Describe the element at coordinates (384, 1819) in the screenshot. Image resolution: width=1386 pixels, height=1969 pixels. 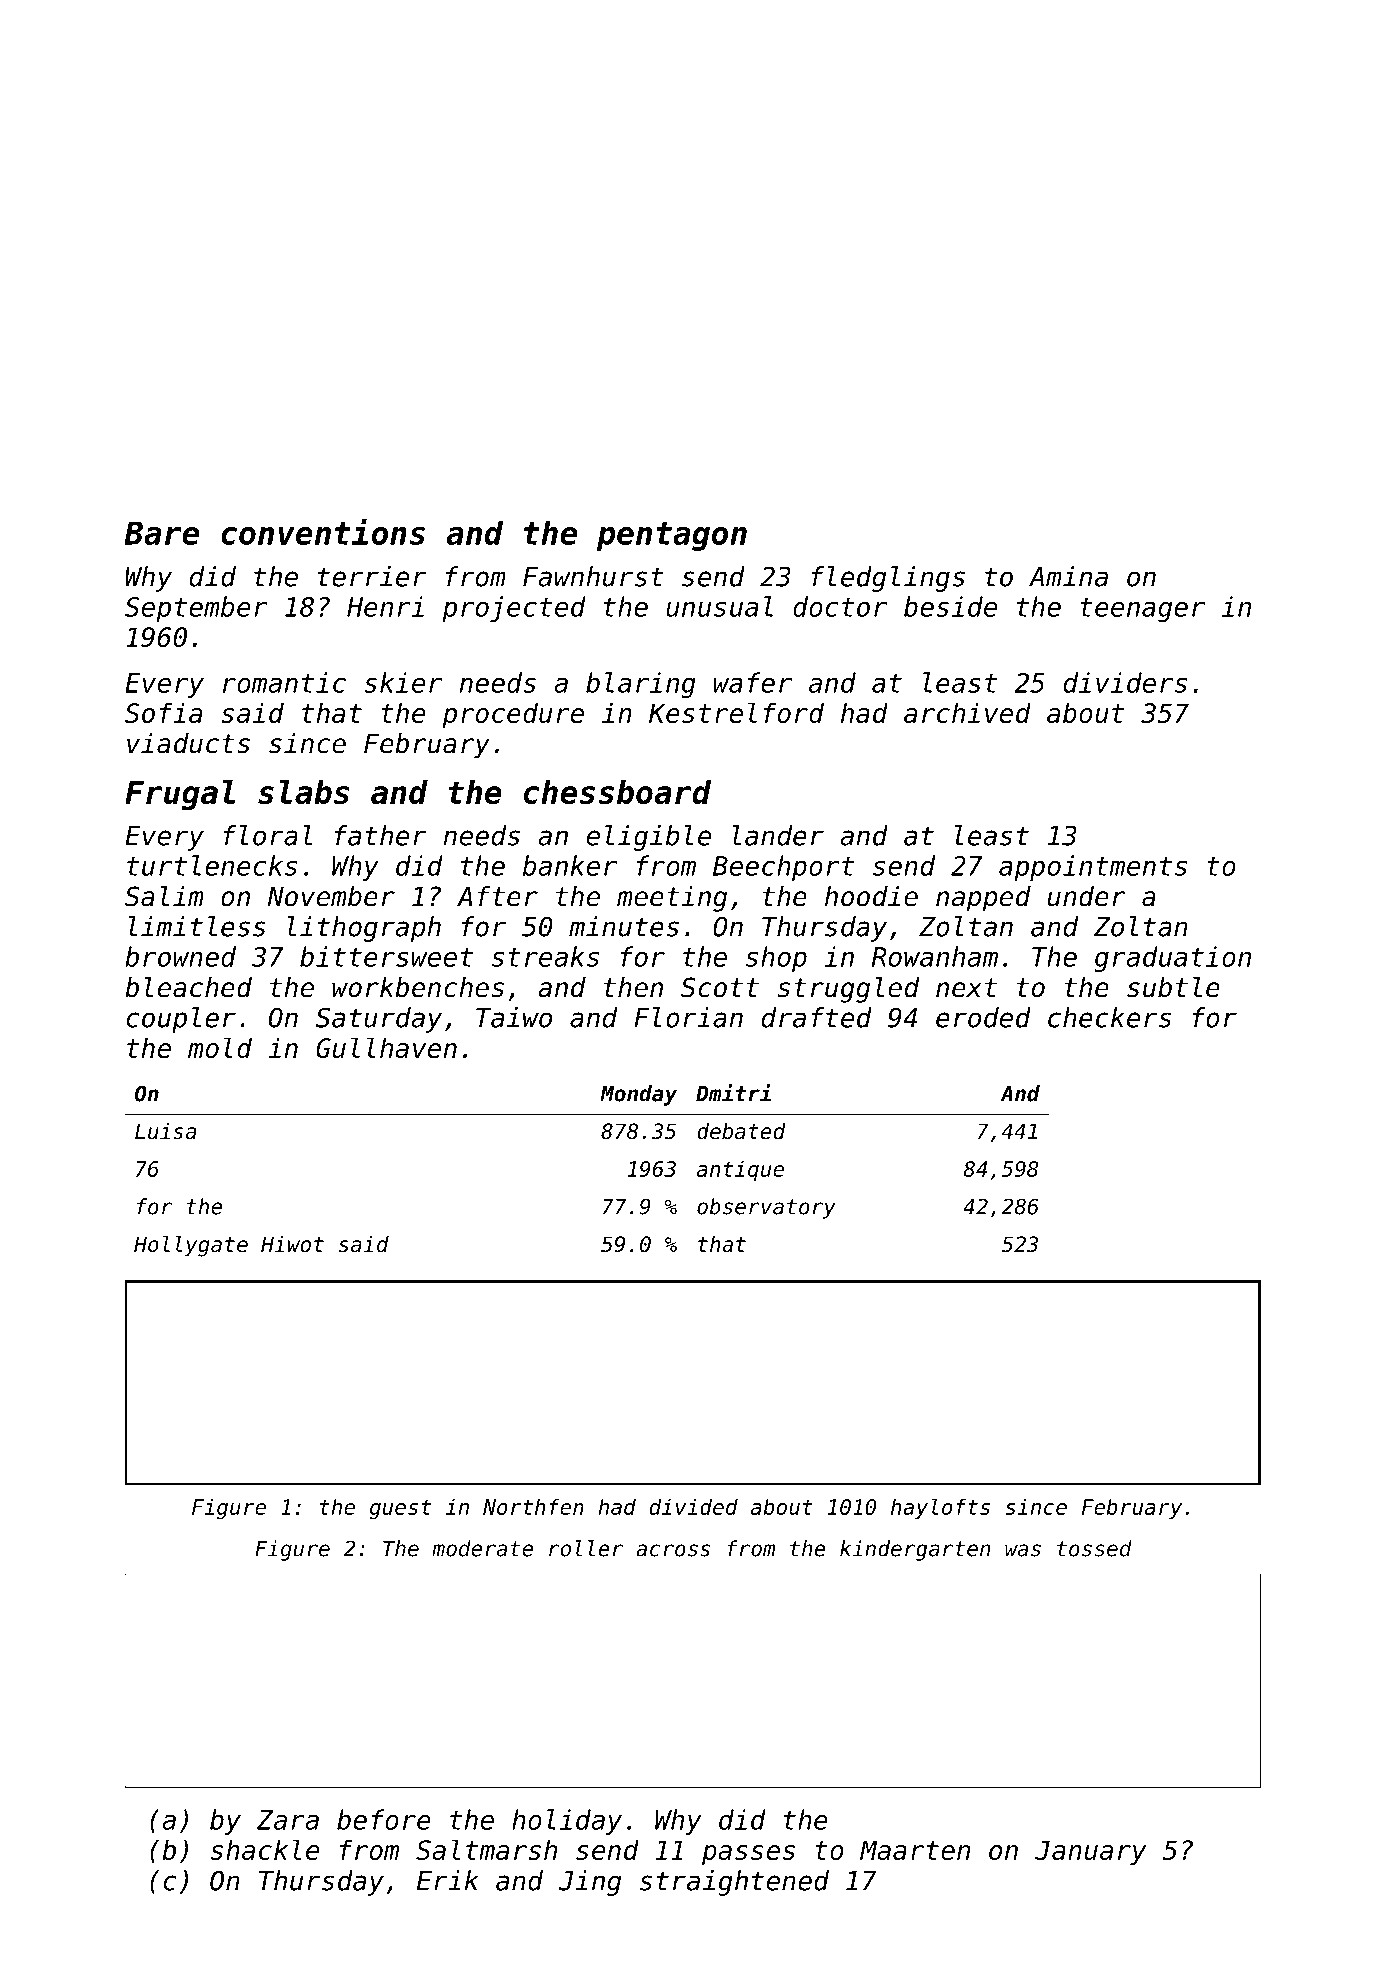
I see `before` at that location.
